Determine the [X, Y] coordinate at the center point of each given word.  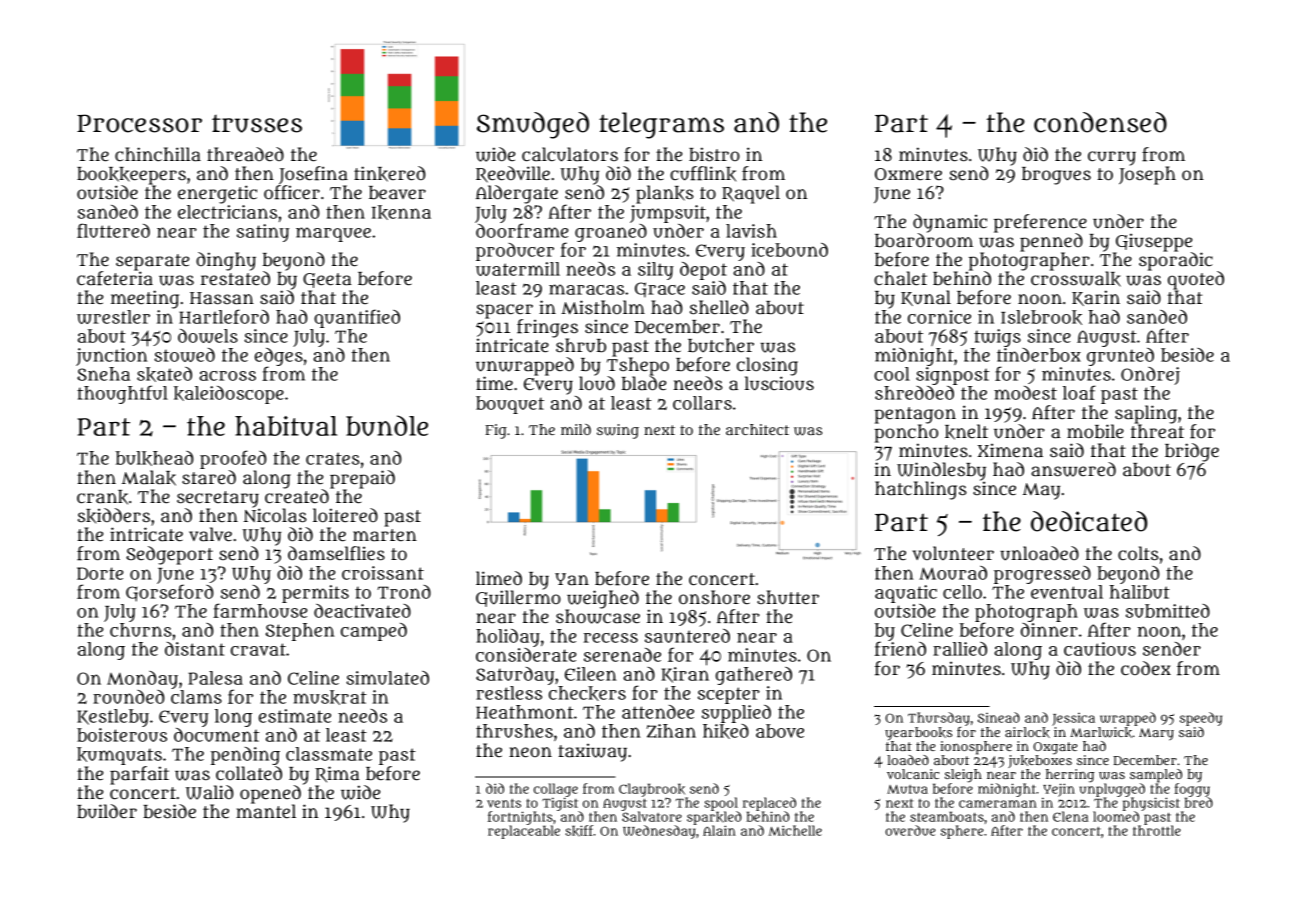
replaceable [524, 832]
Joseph [1147, 175]
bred [1198, 802]
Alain [719, 830]
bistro [714, 154]
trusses [257, 124]
